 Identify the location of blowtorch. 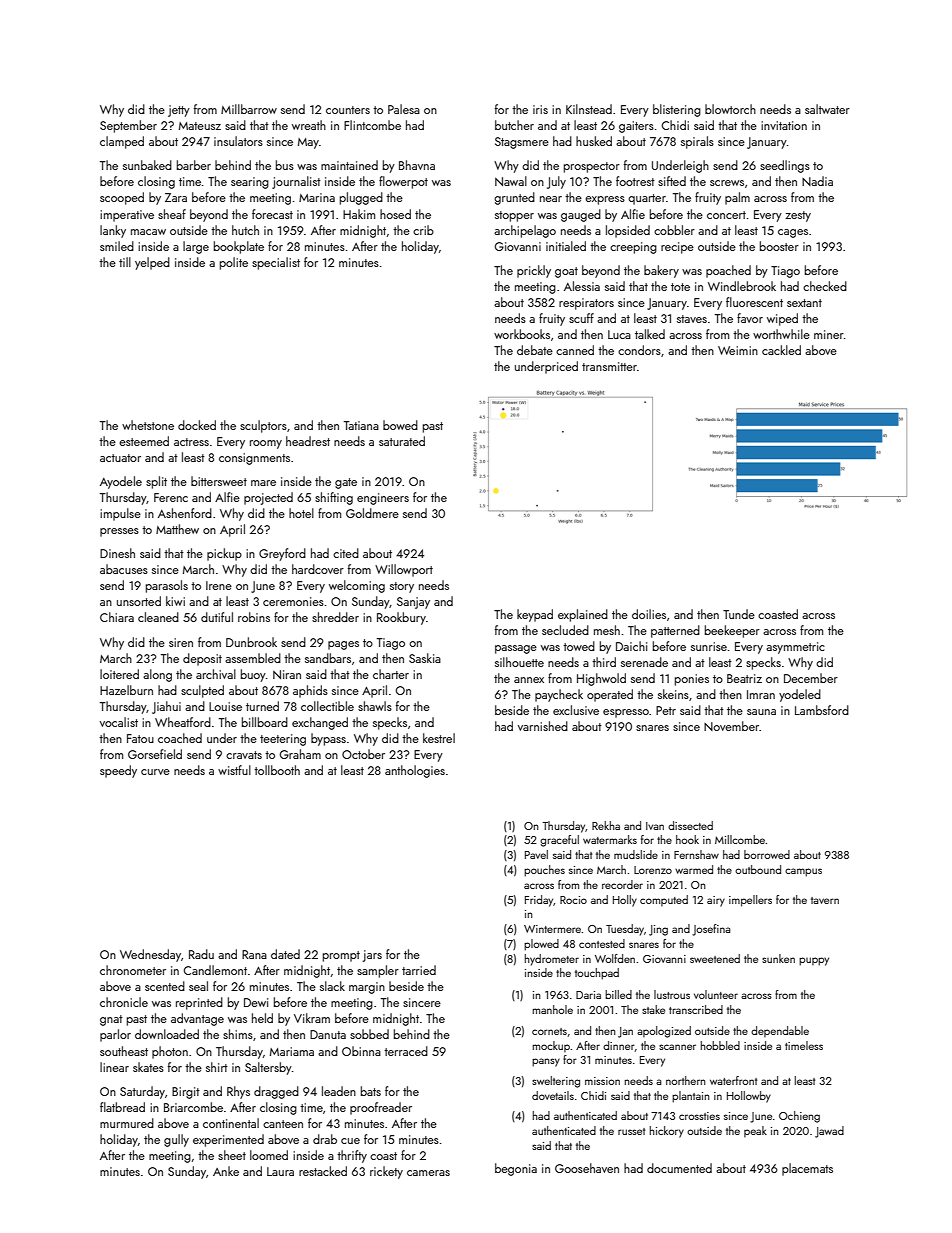
(730, 109).
